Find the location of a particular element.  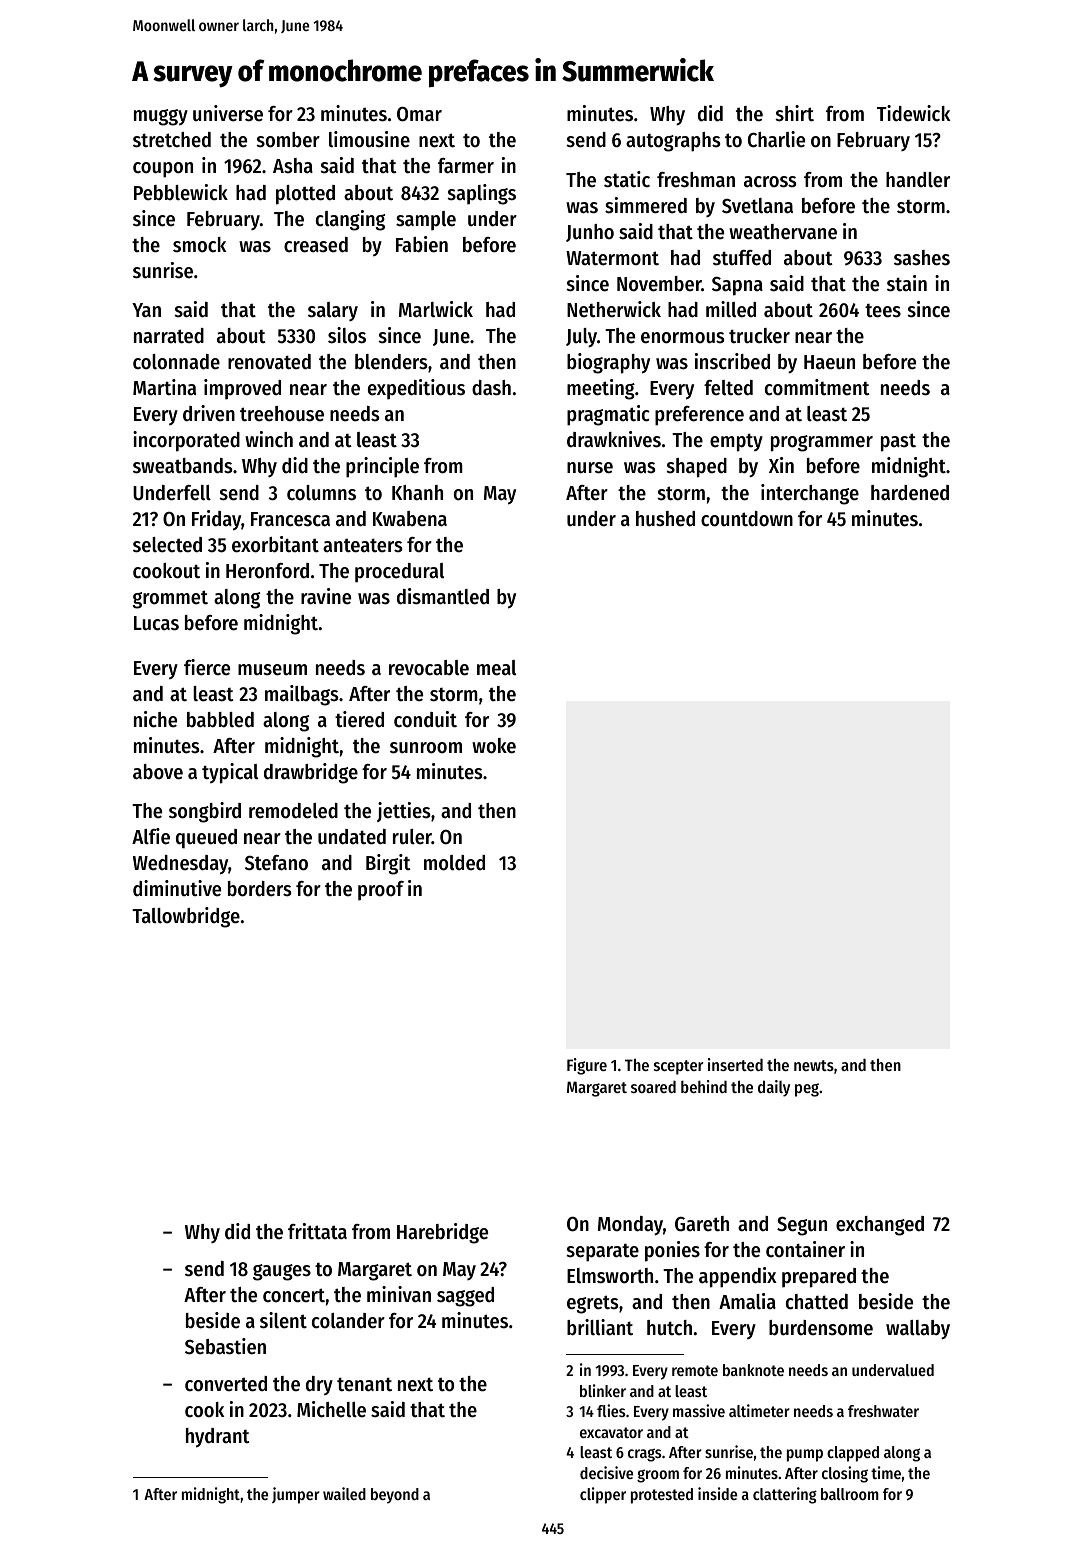

limousine is located at coordinates (369, 139).
